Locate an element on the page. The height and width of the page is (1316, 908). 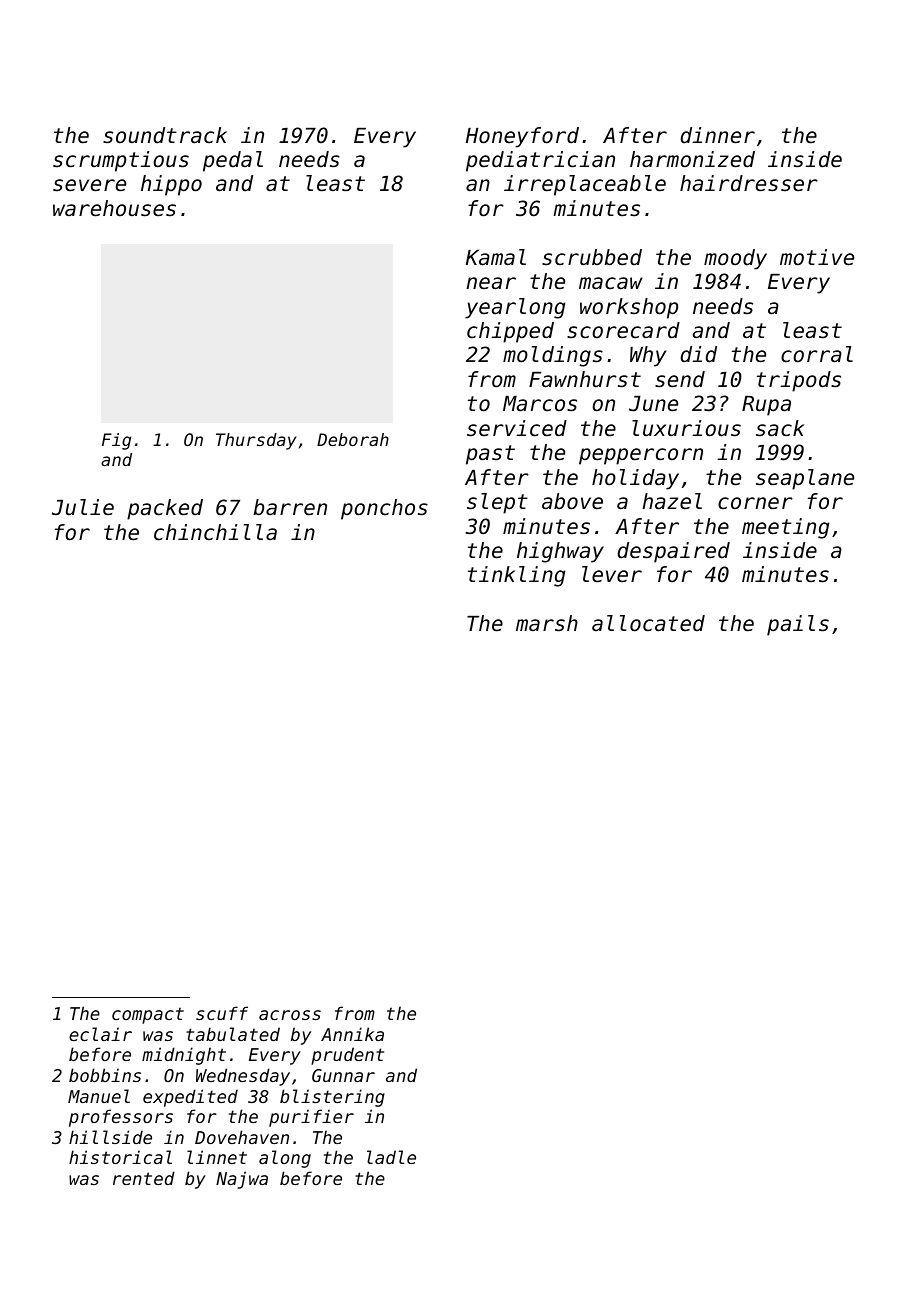
Honeyford is located at coordinates (522, 137).
